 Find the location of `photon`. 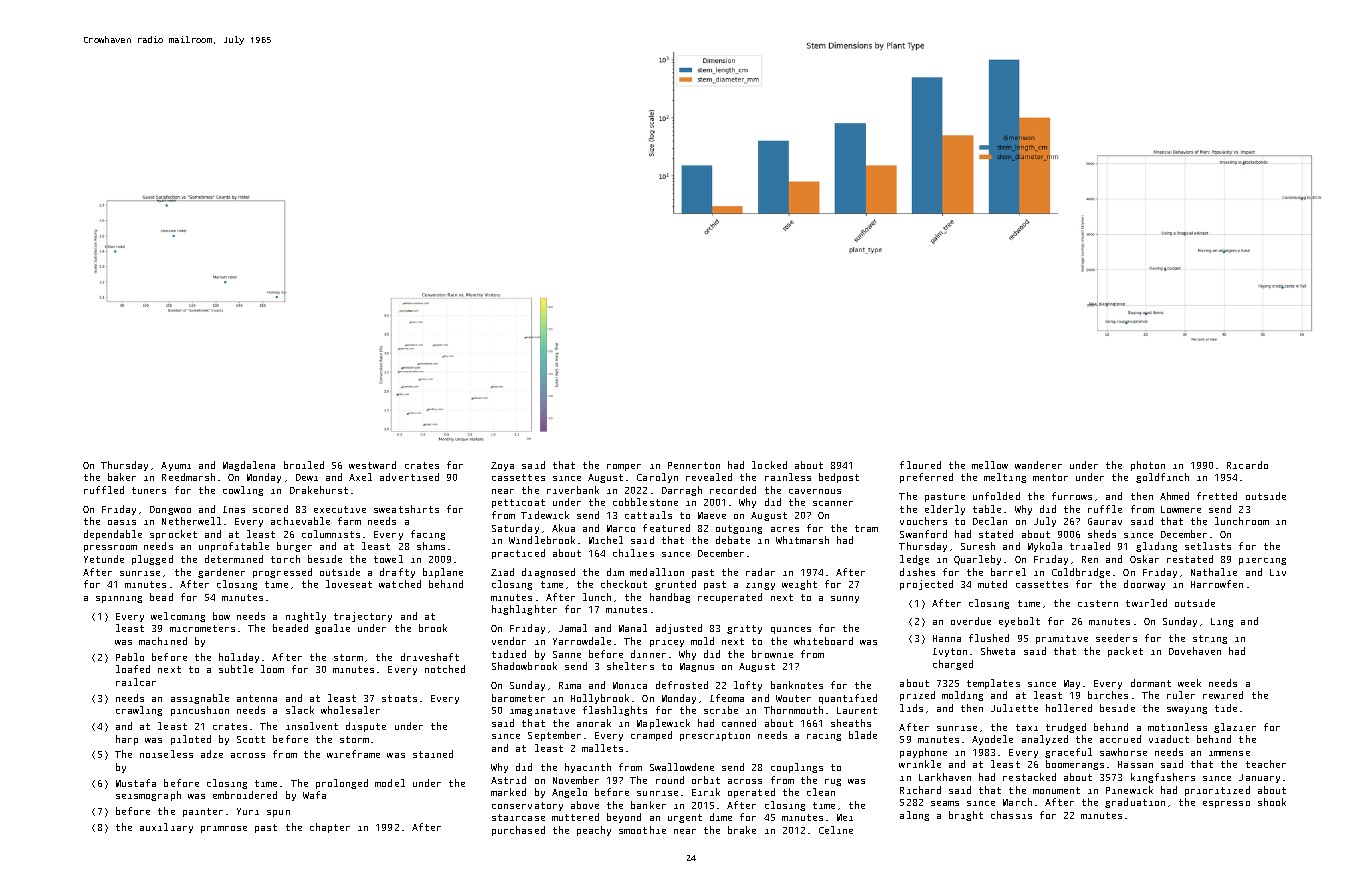

photon is located at coordinates (1148, 466).
